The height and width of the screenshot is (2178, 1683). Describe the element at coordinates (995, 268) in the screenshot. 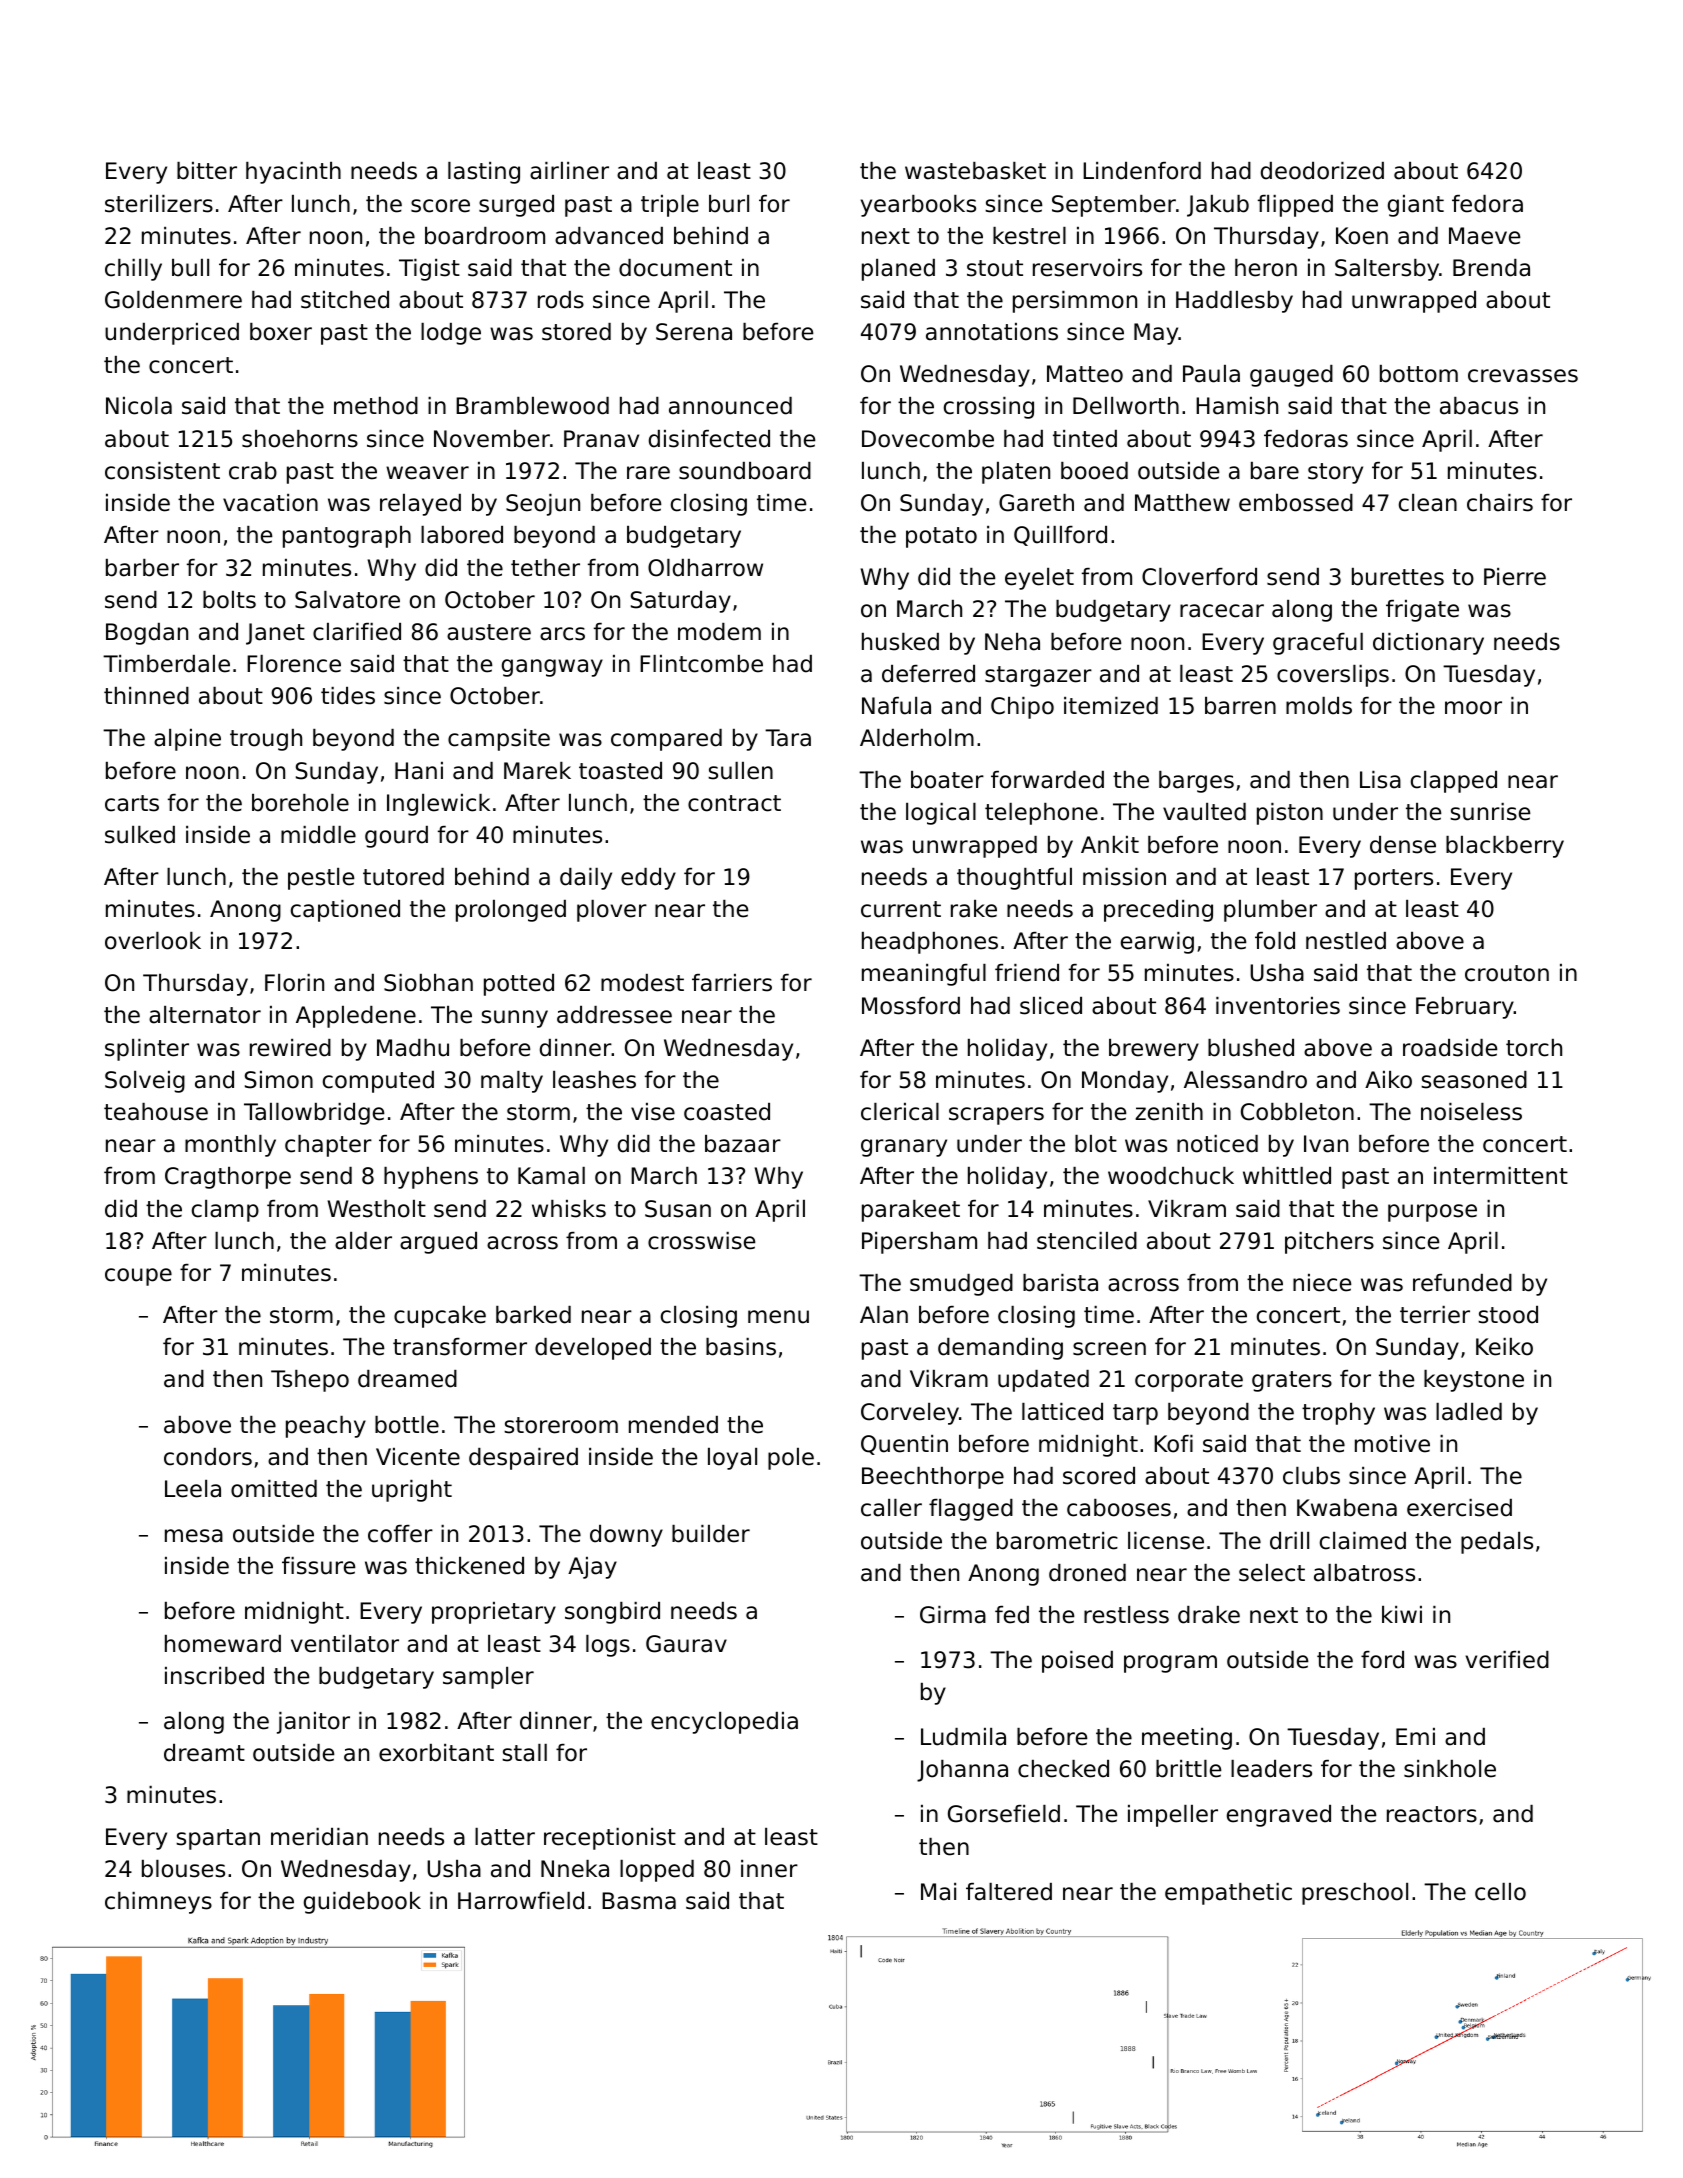

I see `stout` at that location.
